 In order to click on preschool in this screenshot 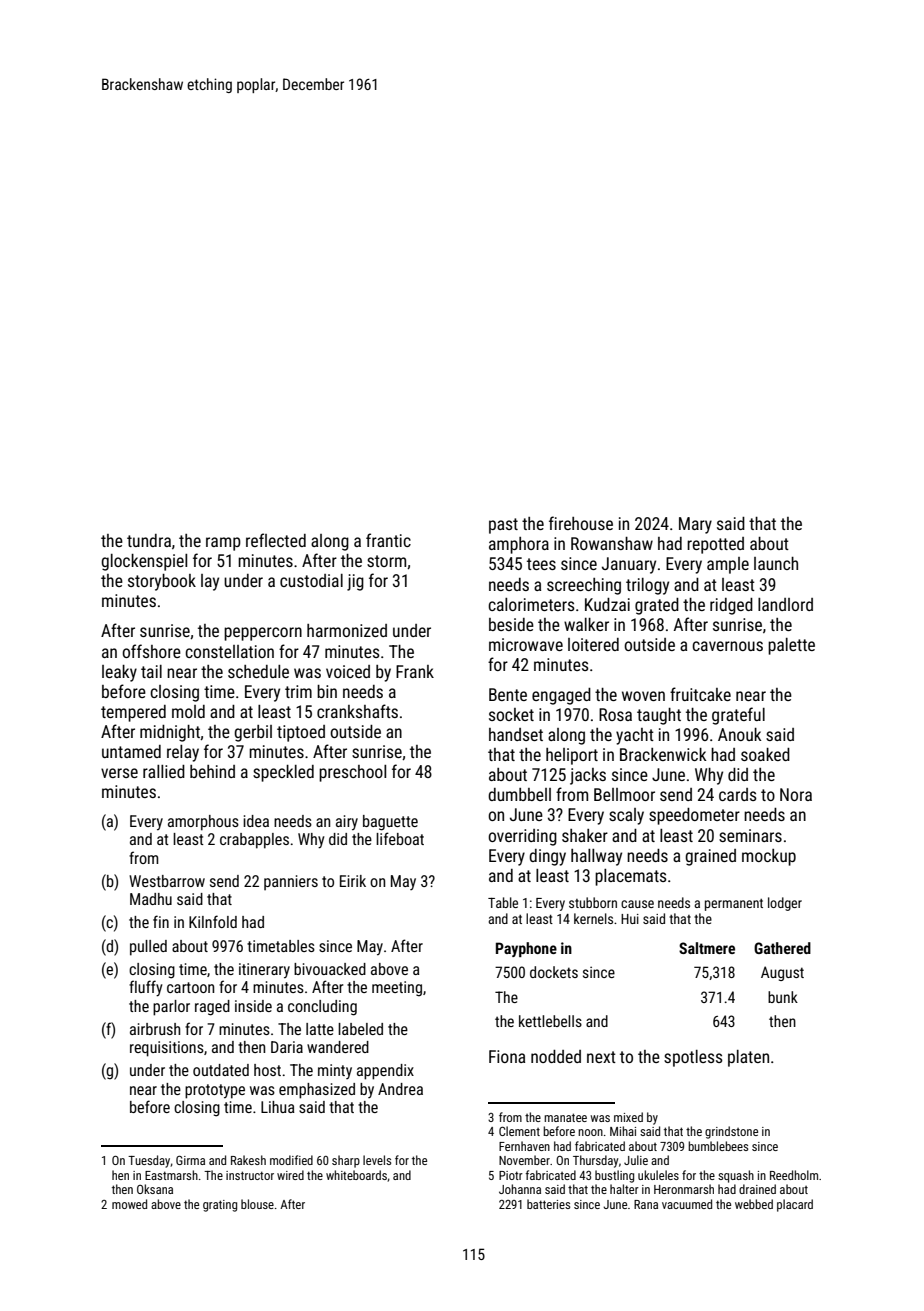, I will do `click(352, 773)`.
